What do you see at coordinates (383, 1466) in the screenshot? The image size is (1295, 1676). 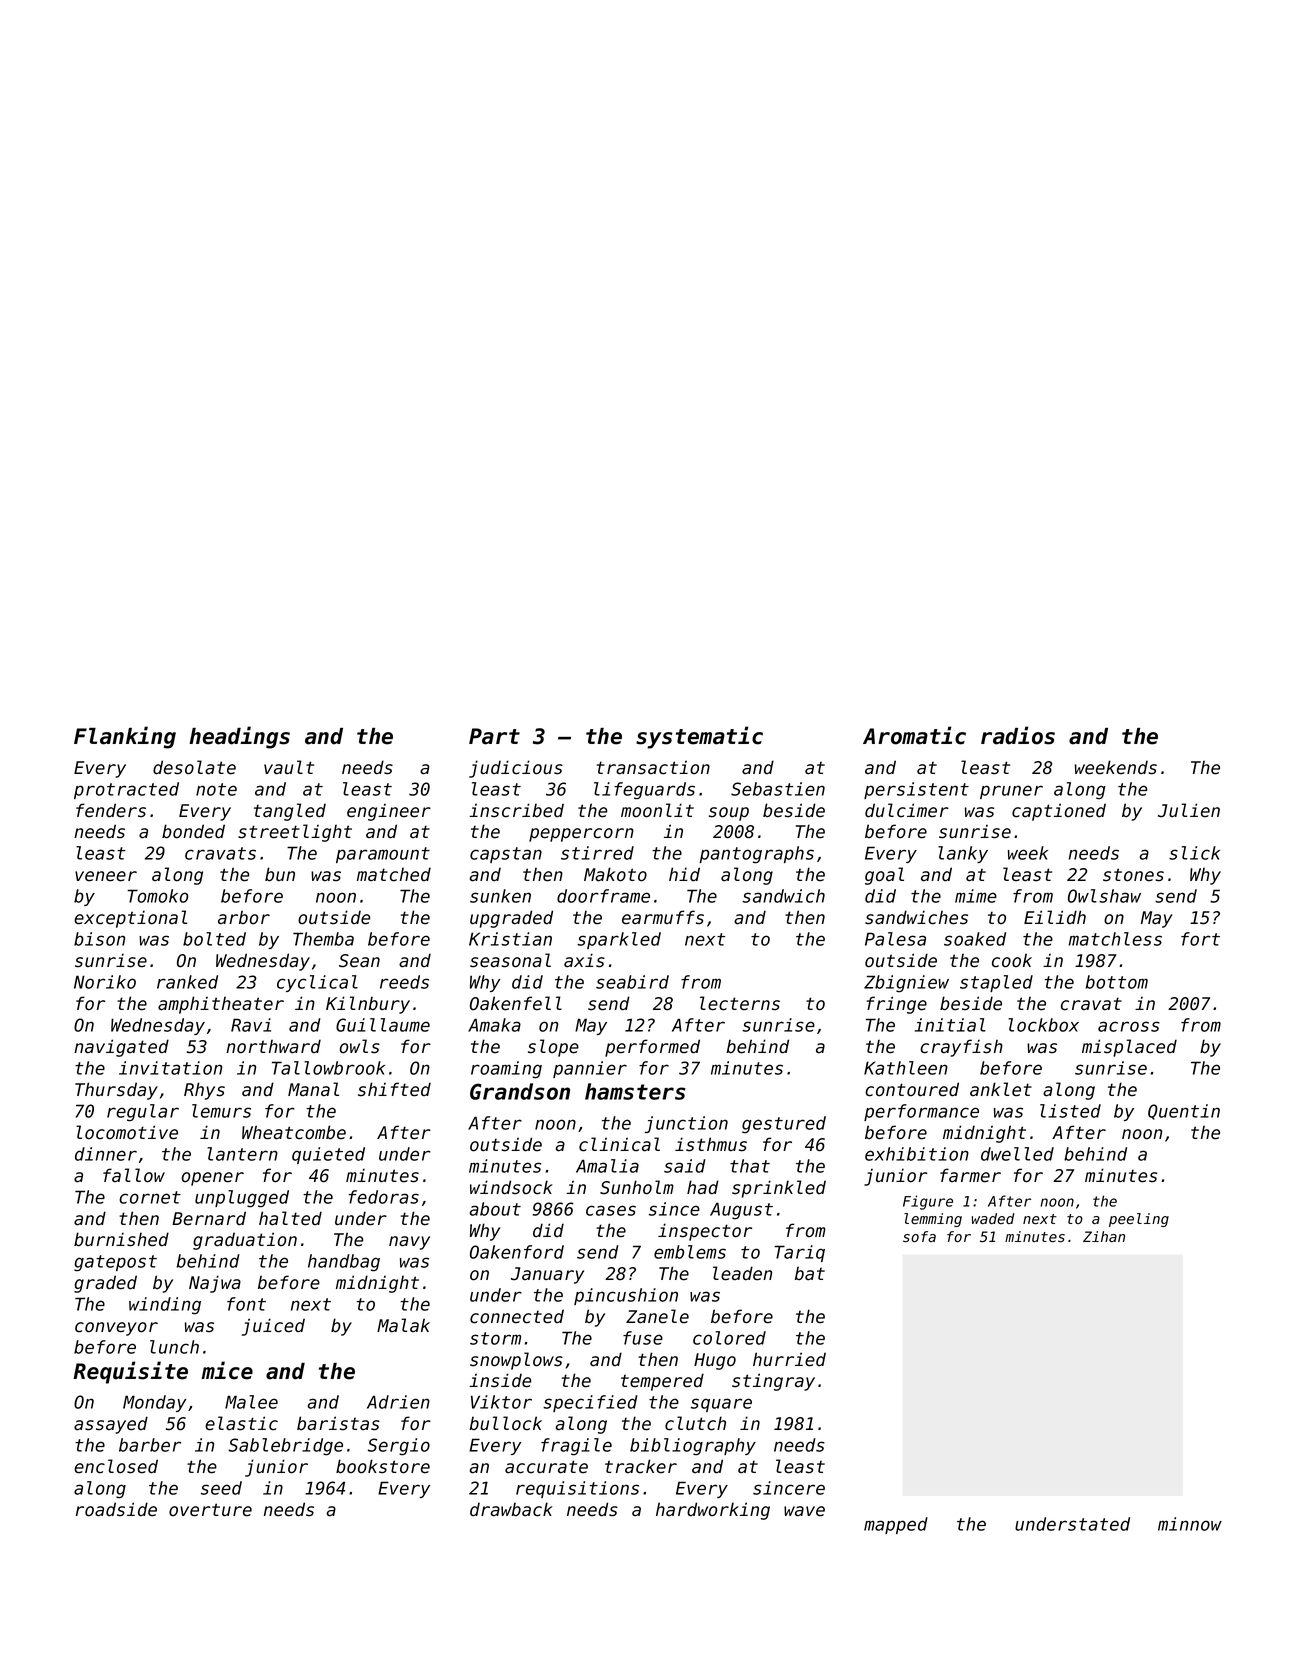 I see `bookstore` at bounding box center [383, 1466].
